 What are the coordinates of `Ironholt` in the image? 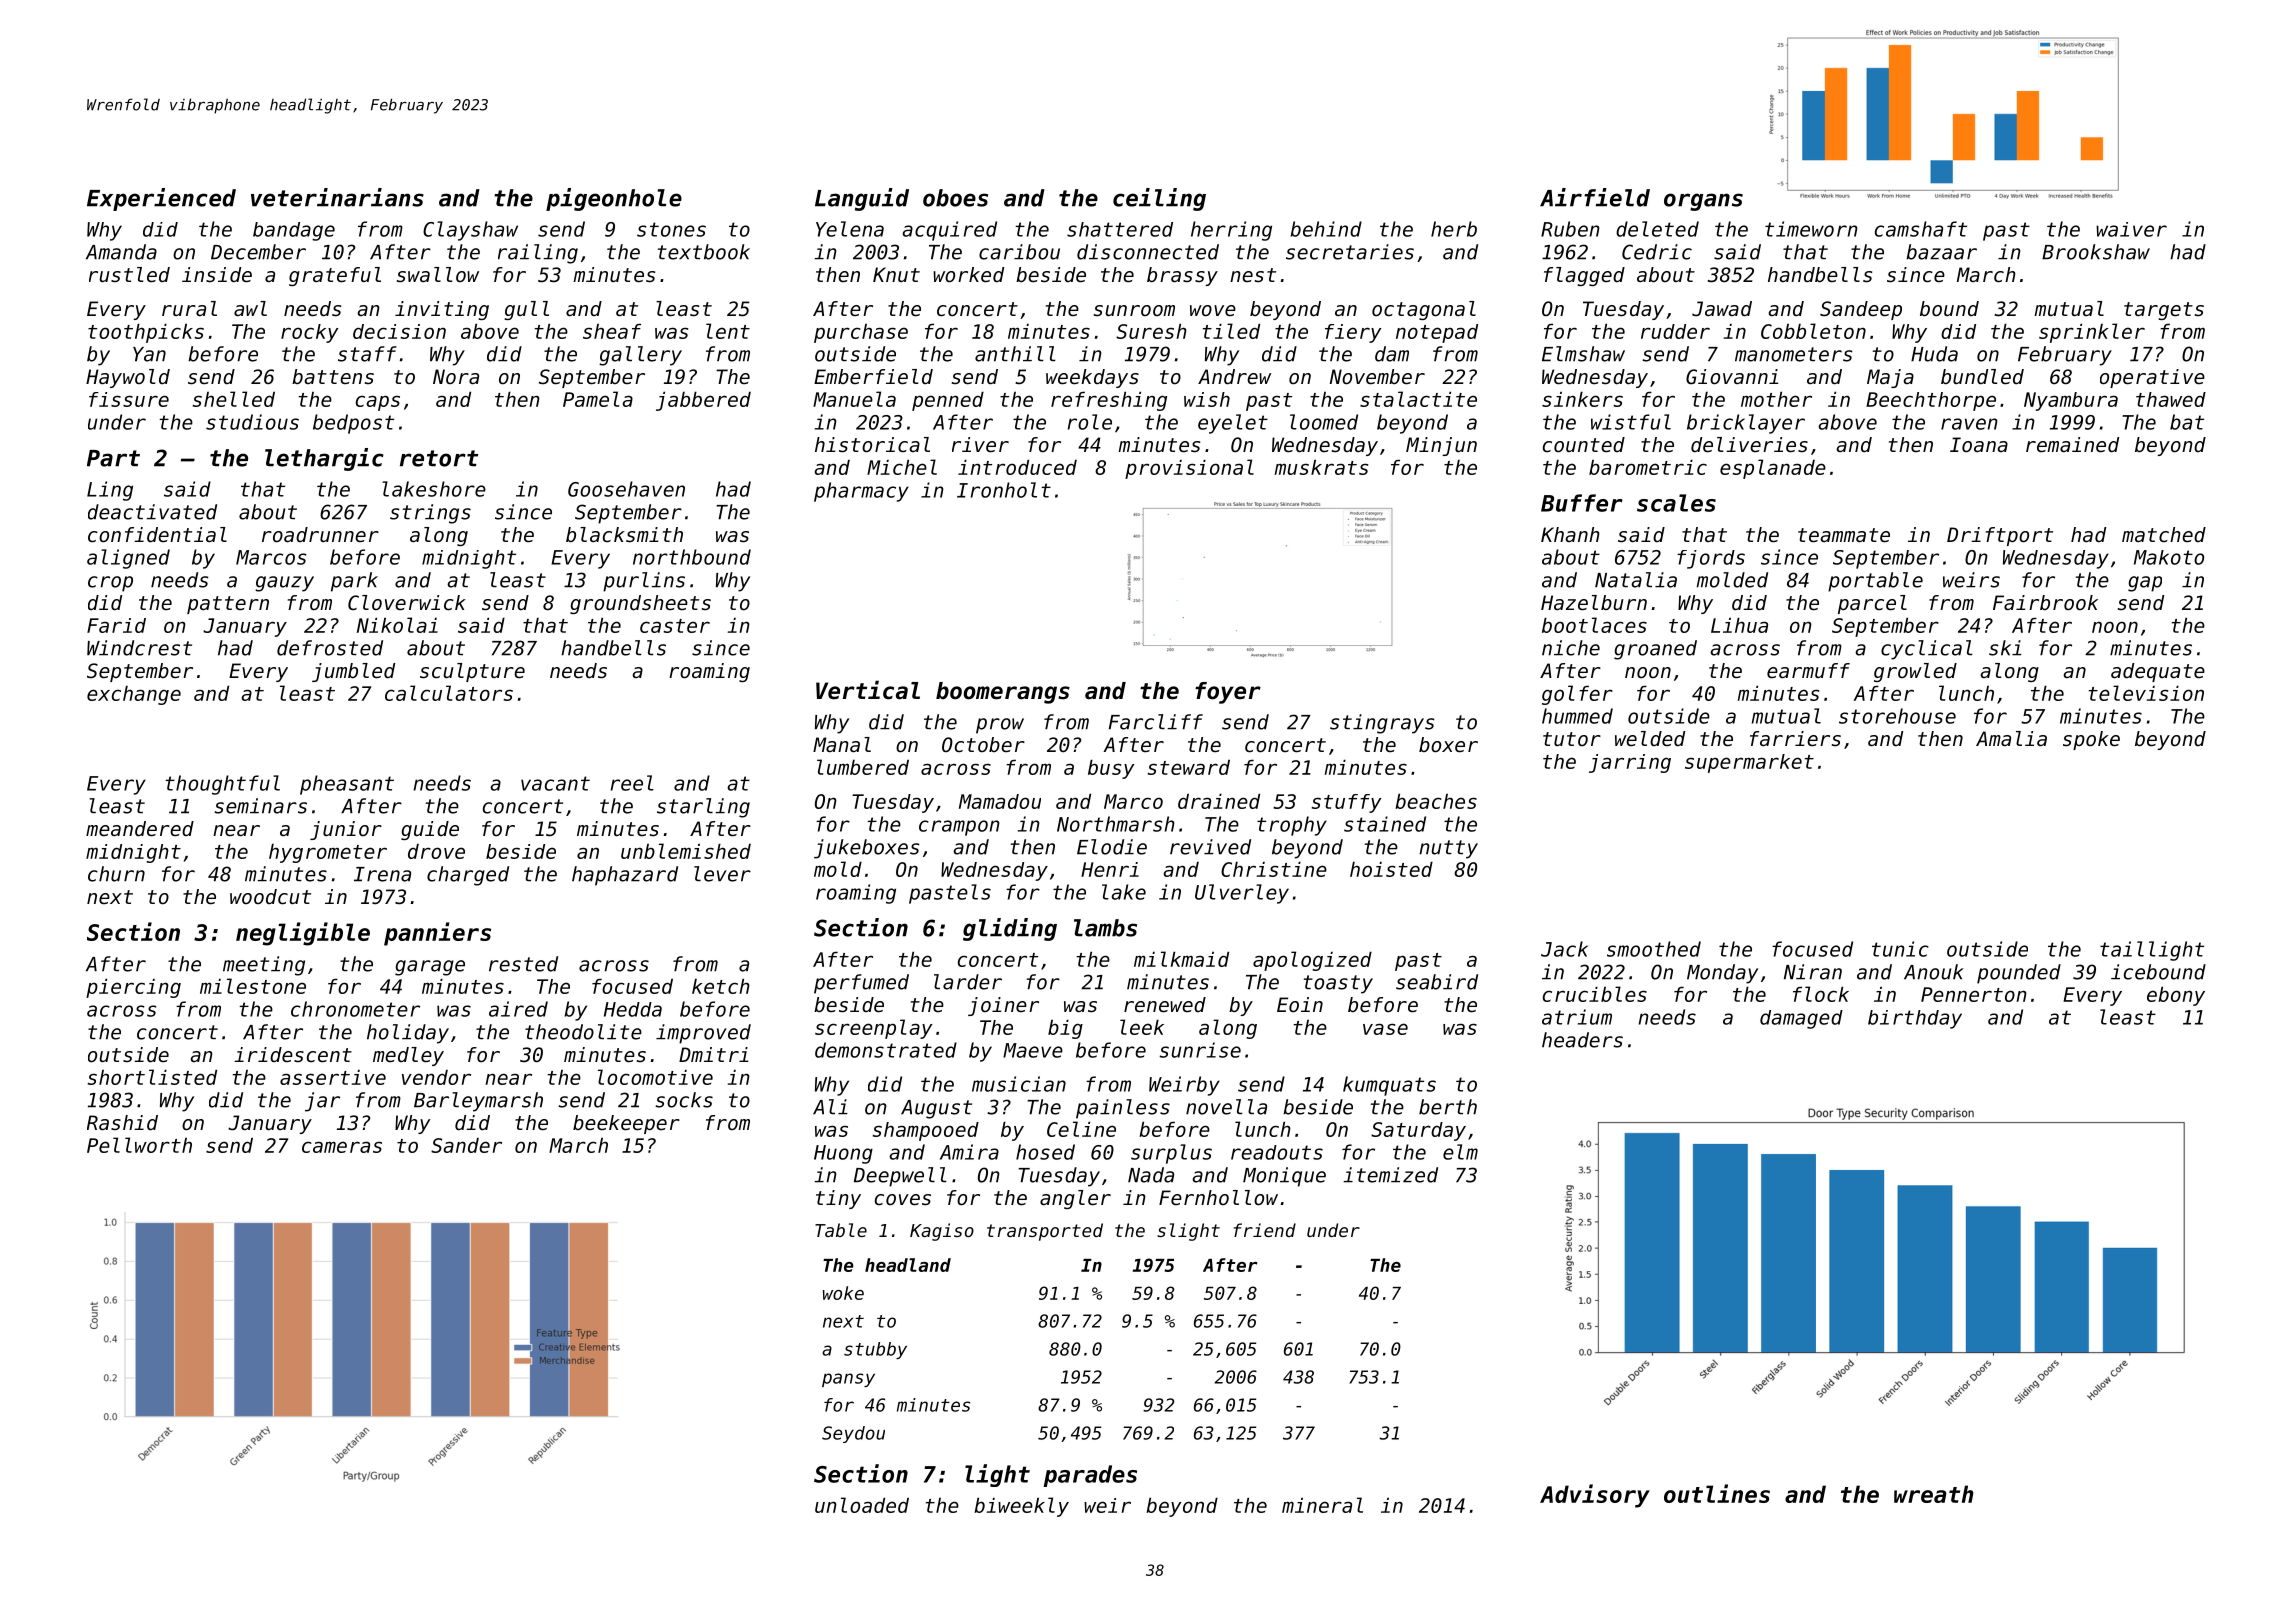 It's located at (1004, 490).
